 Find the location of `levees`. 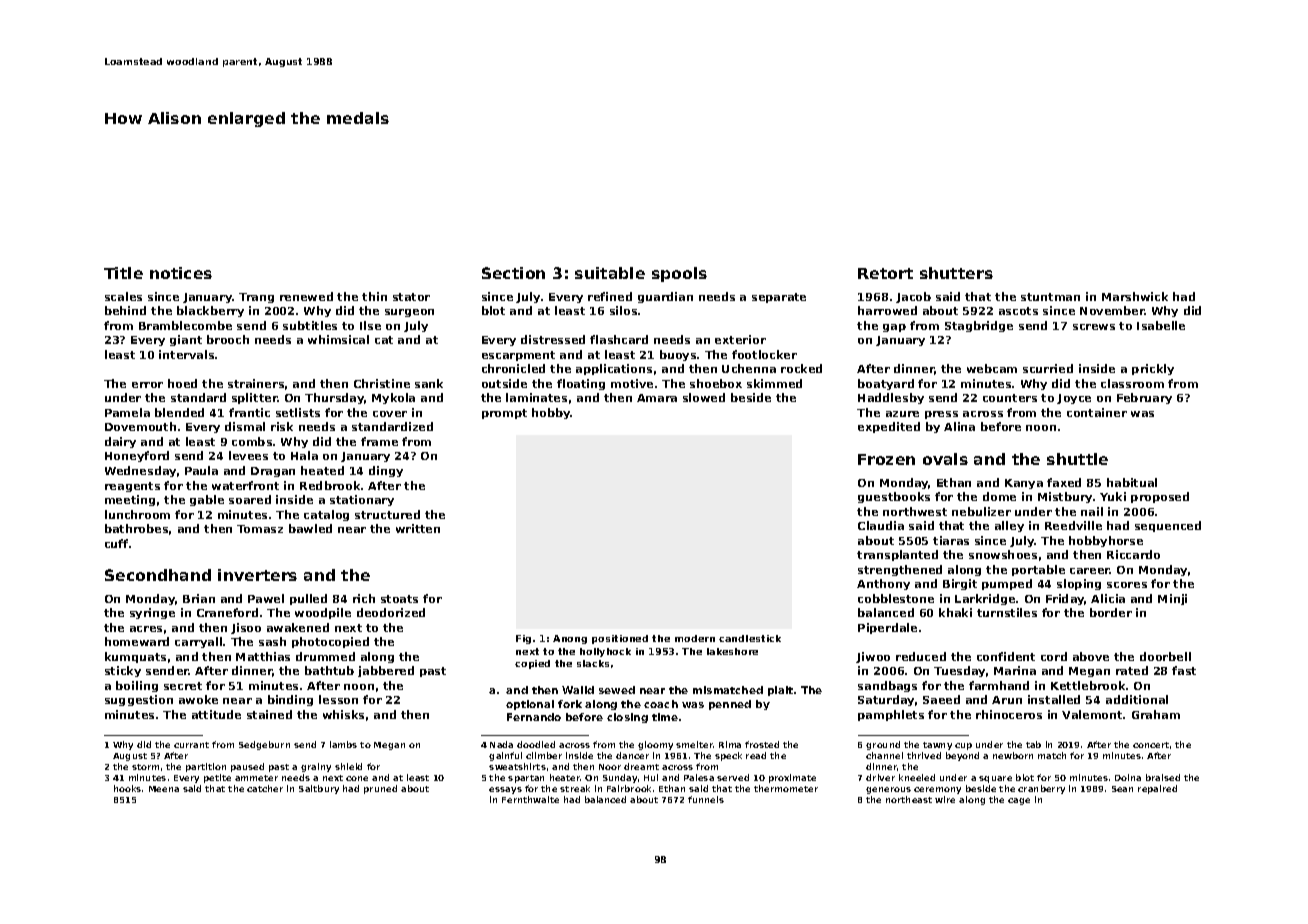

levees is located at coordinates (248, 455).
